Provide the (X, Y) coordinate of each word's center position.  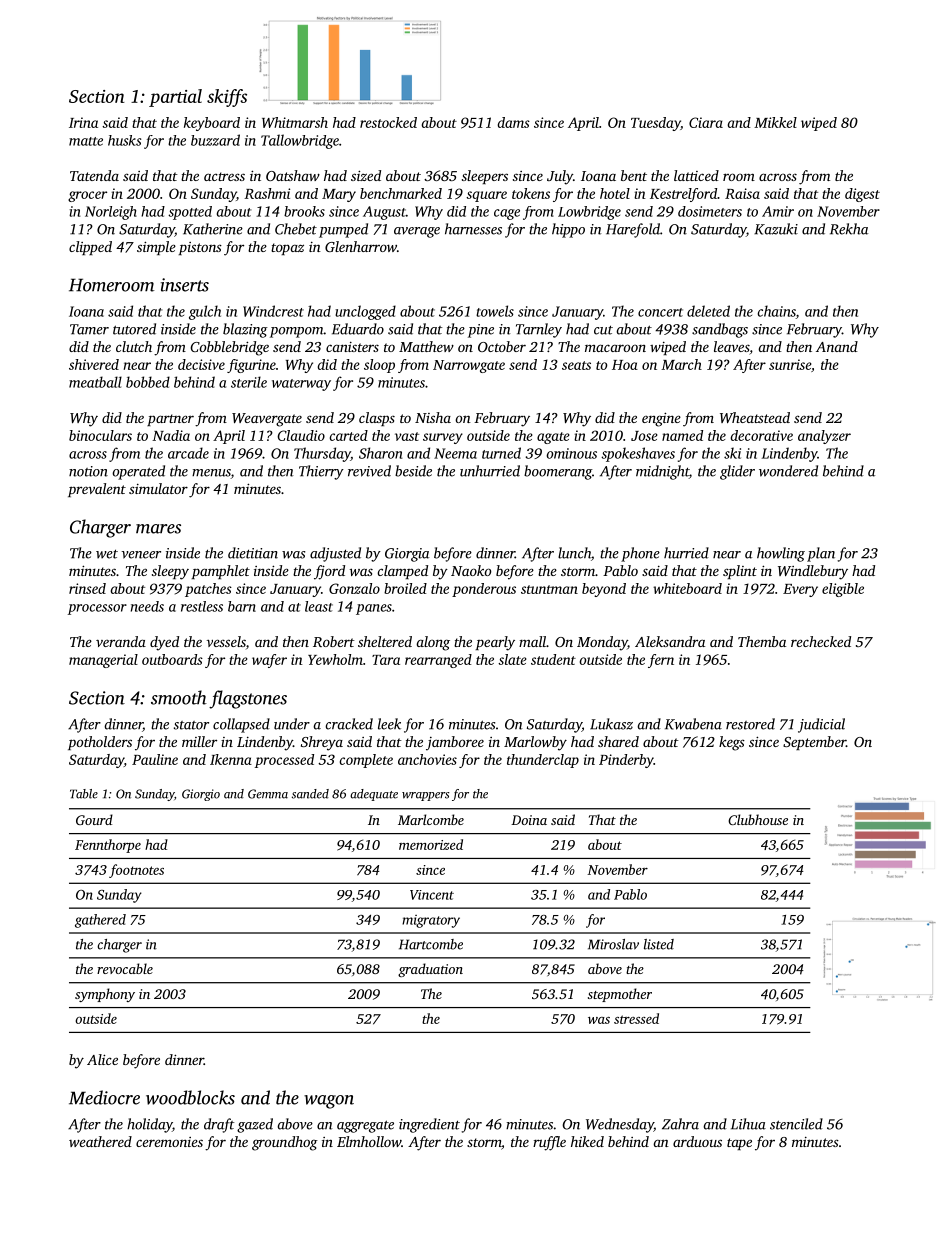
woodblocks (190, 1097)
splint (740, 572)
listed (659, 944)
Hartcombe (431, 944)
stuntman (549, 589)
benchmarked (401, 193)
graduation (430, 970)
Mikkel (775, 122)
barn (242, 606)
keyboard (212, 124)
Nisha (433, 417)
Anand (837, 346)
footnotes (136, 871)
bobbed (148, 382)
